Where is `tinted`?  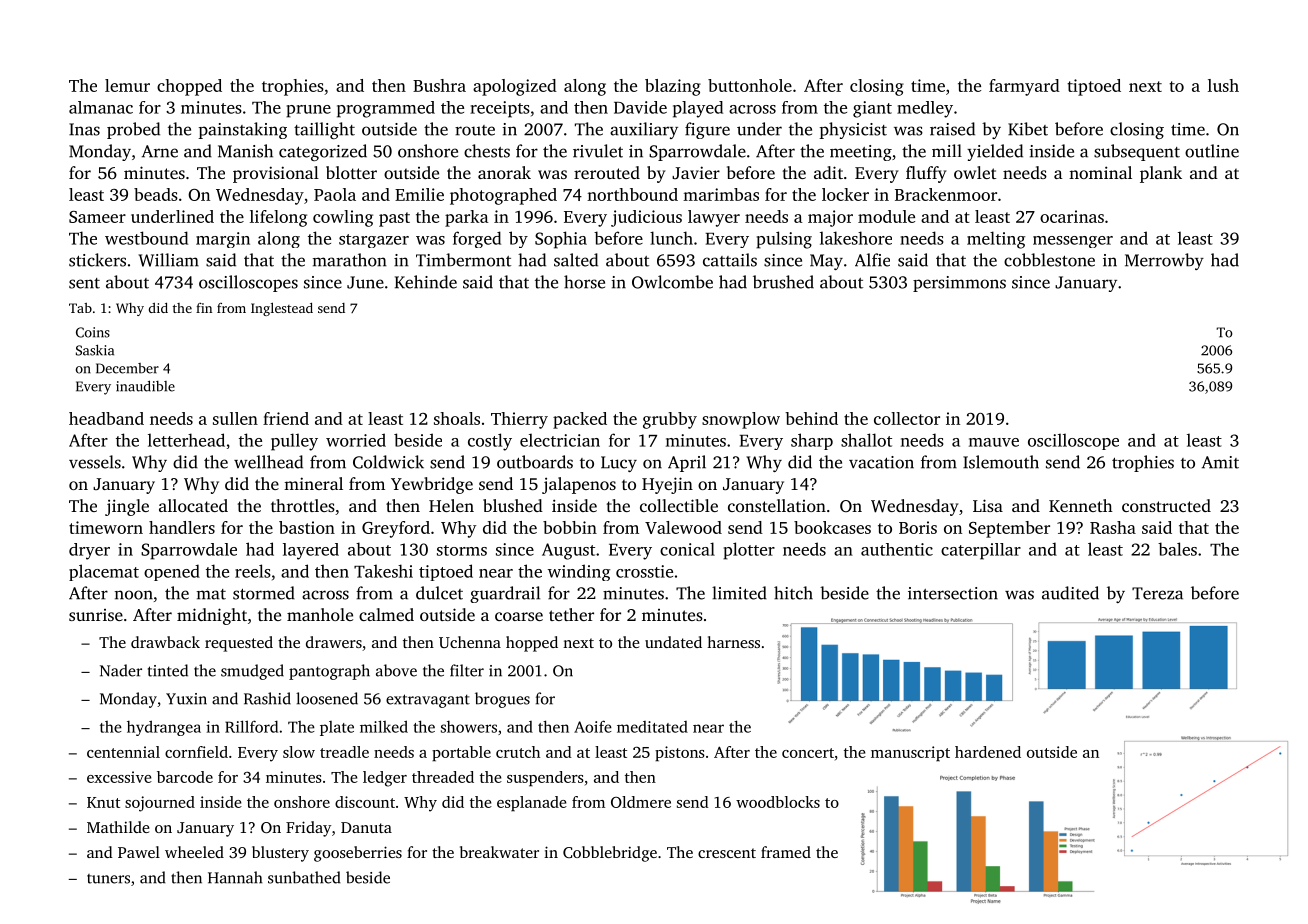
tinted is located at coordinates (168, 670).
